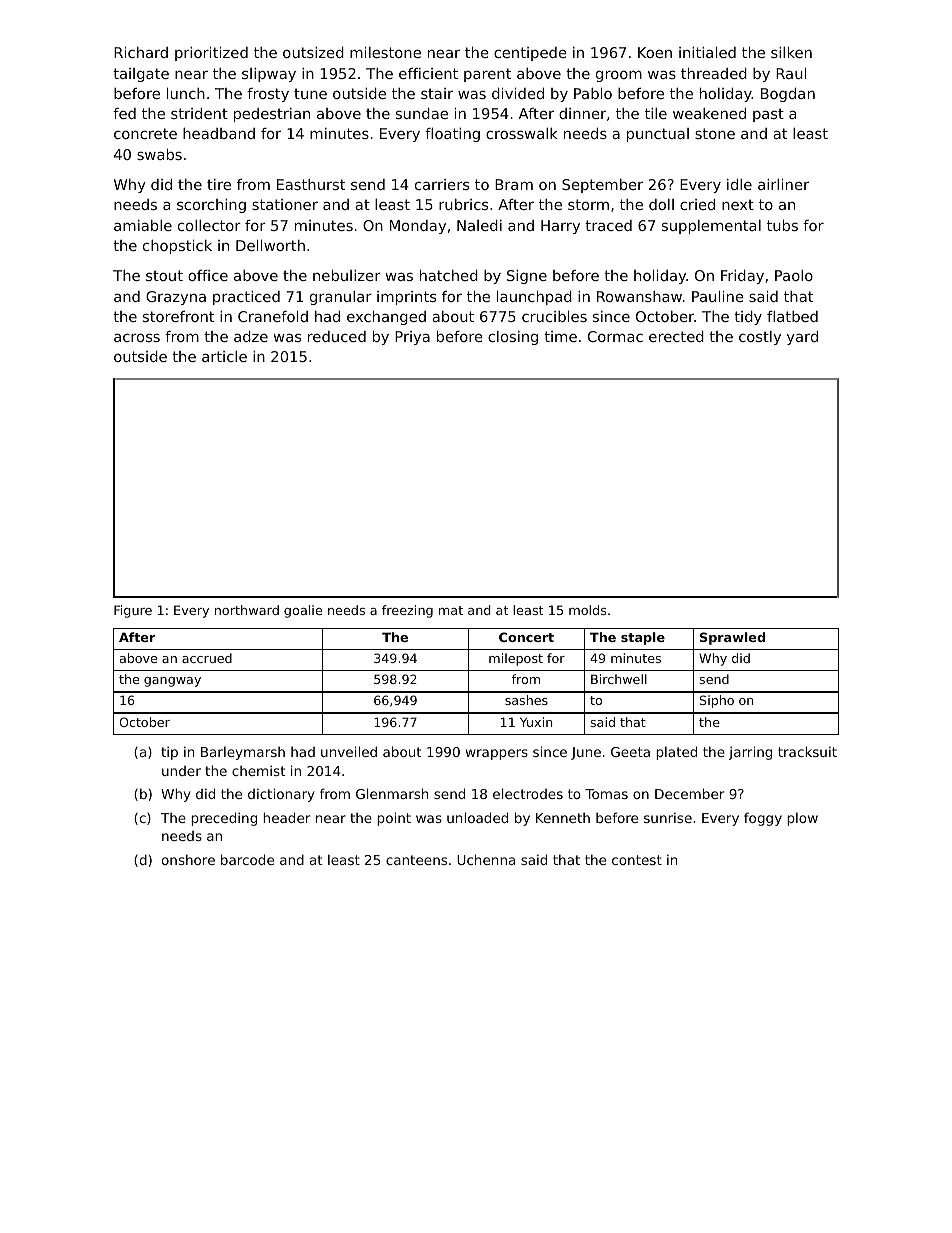 The height and width of the screenshot is (1233, 952). Describe the element at coordinates (143, 225) in the screenshot. I see `amiable` at that location.
